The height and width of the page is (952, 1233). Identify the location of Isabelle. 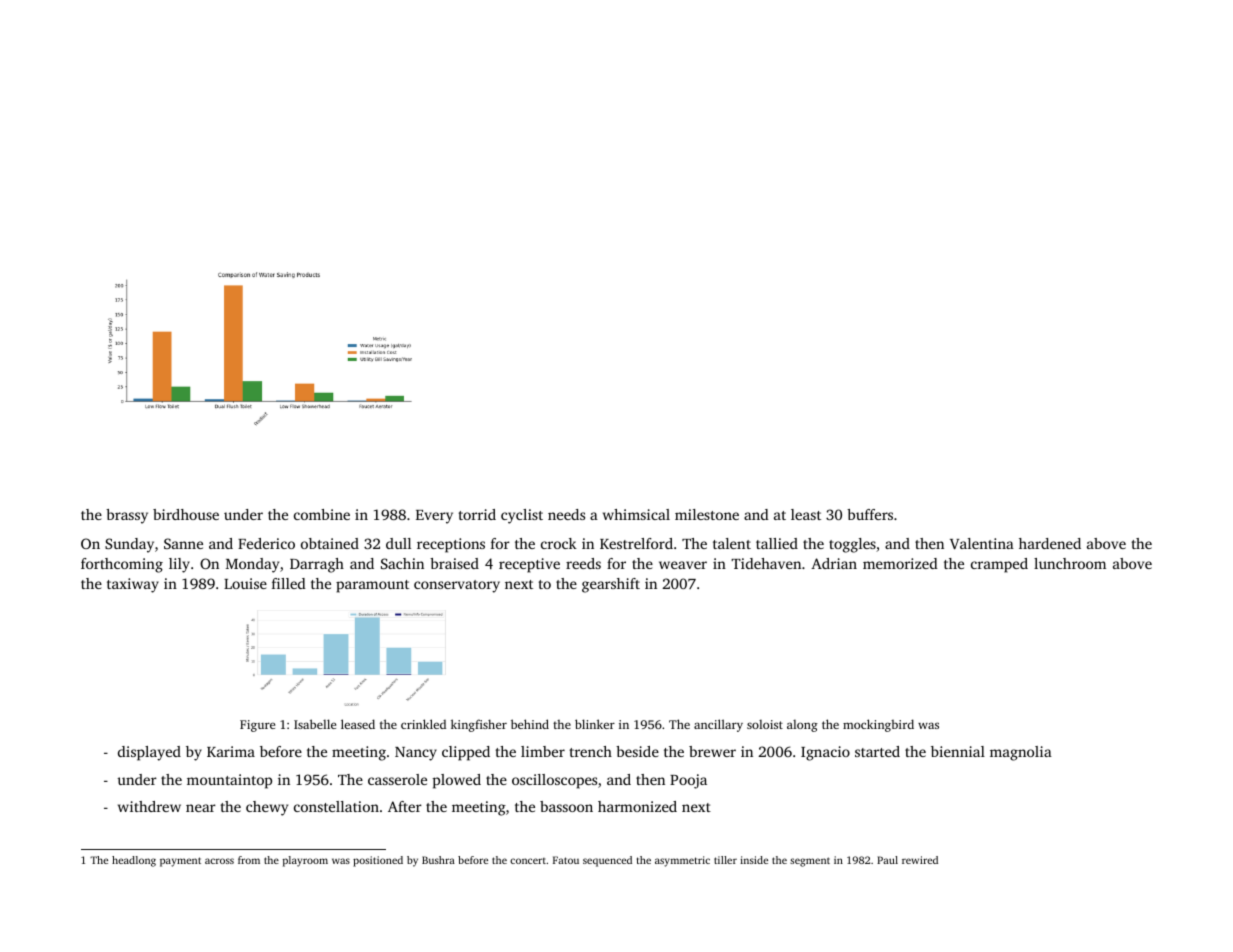
(315, 724).
